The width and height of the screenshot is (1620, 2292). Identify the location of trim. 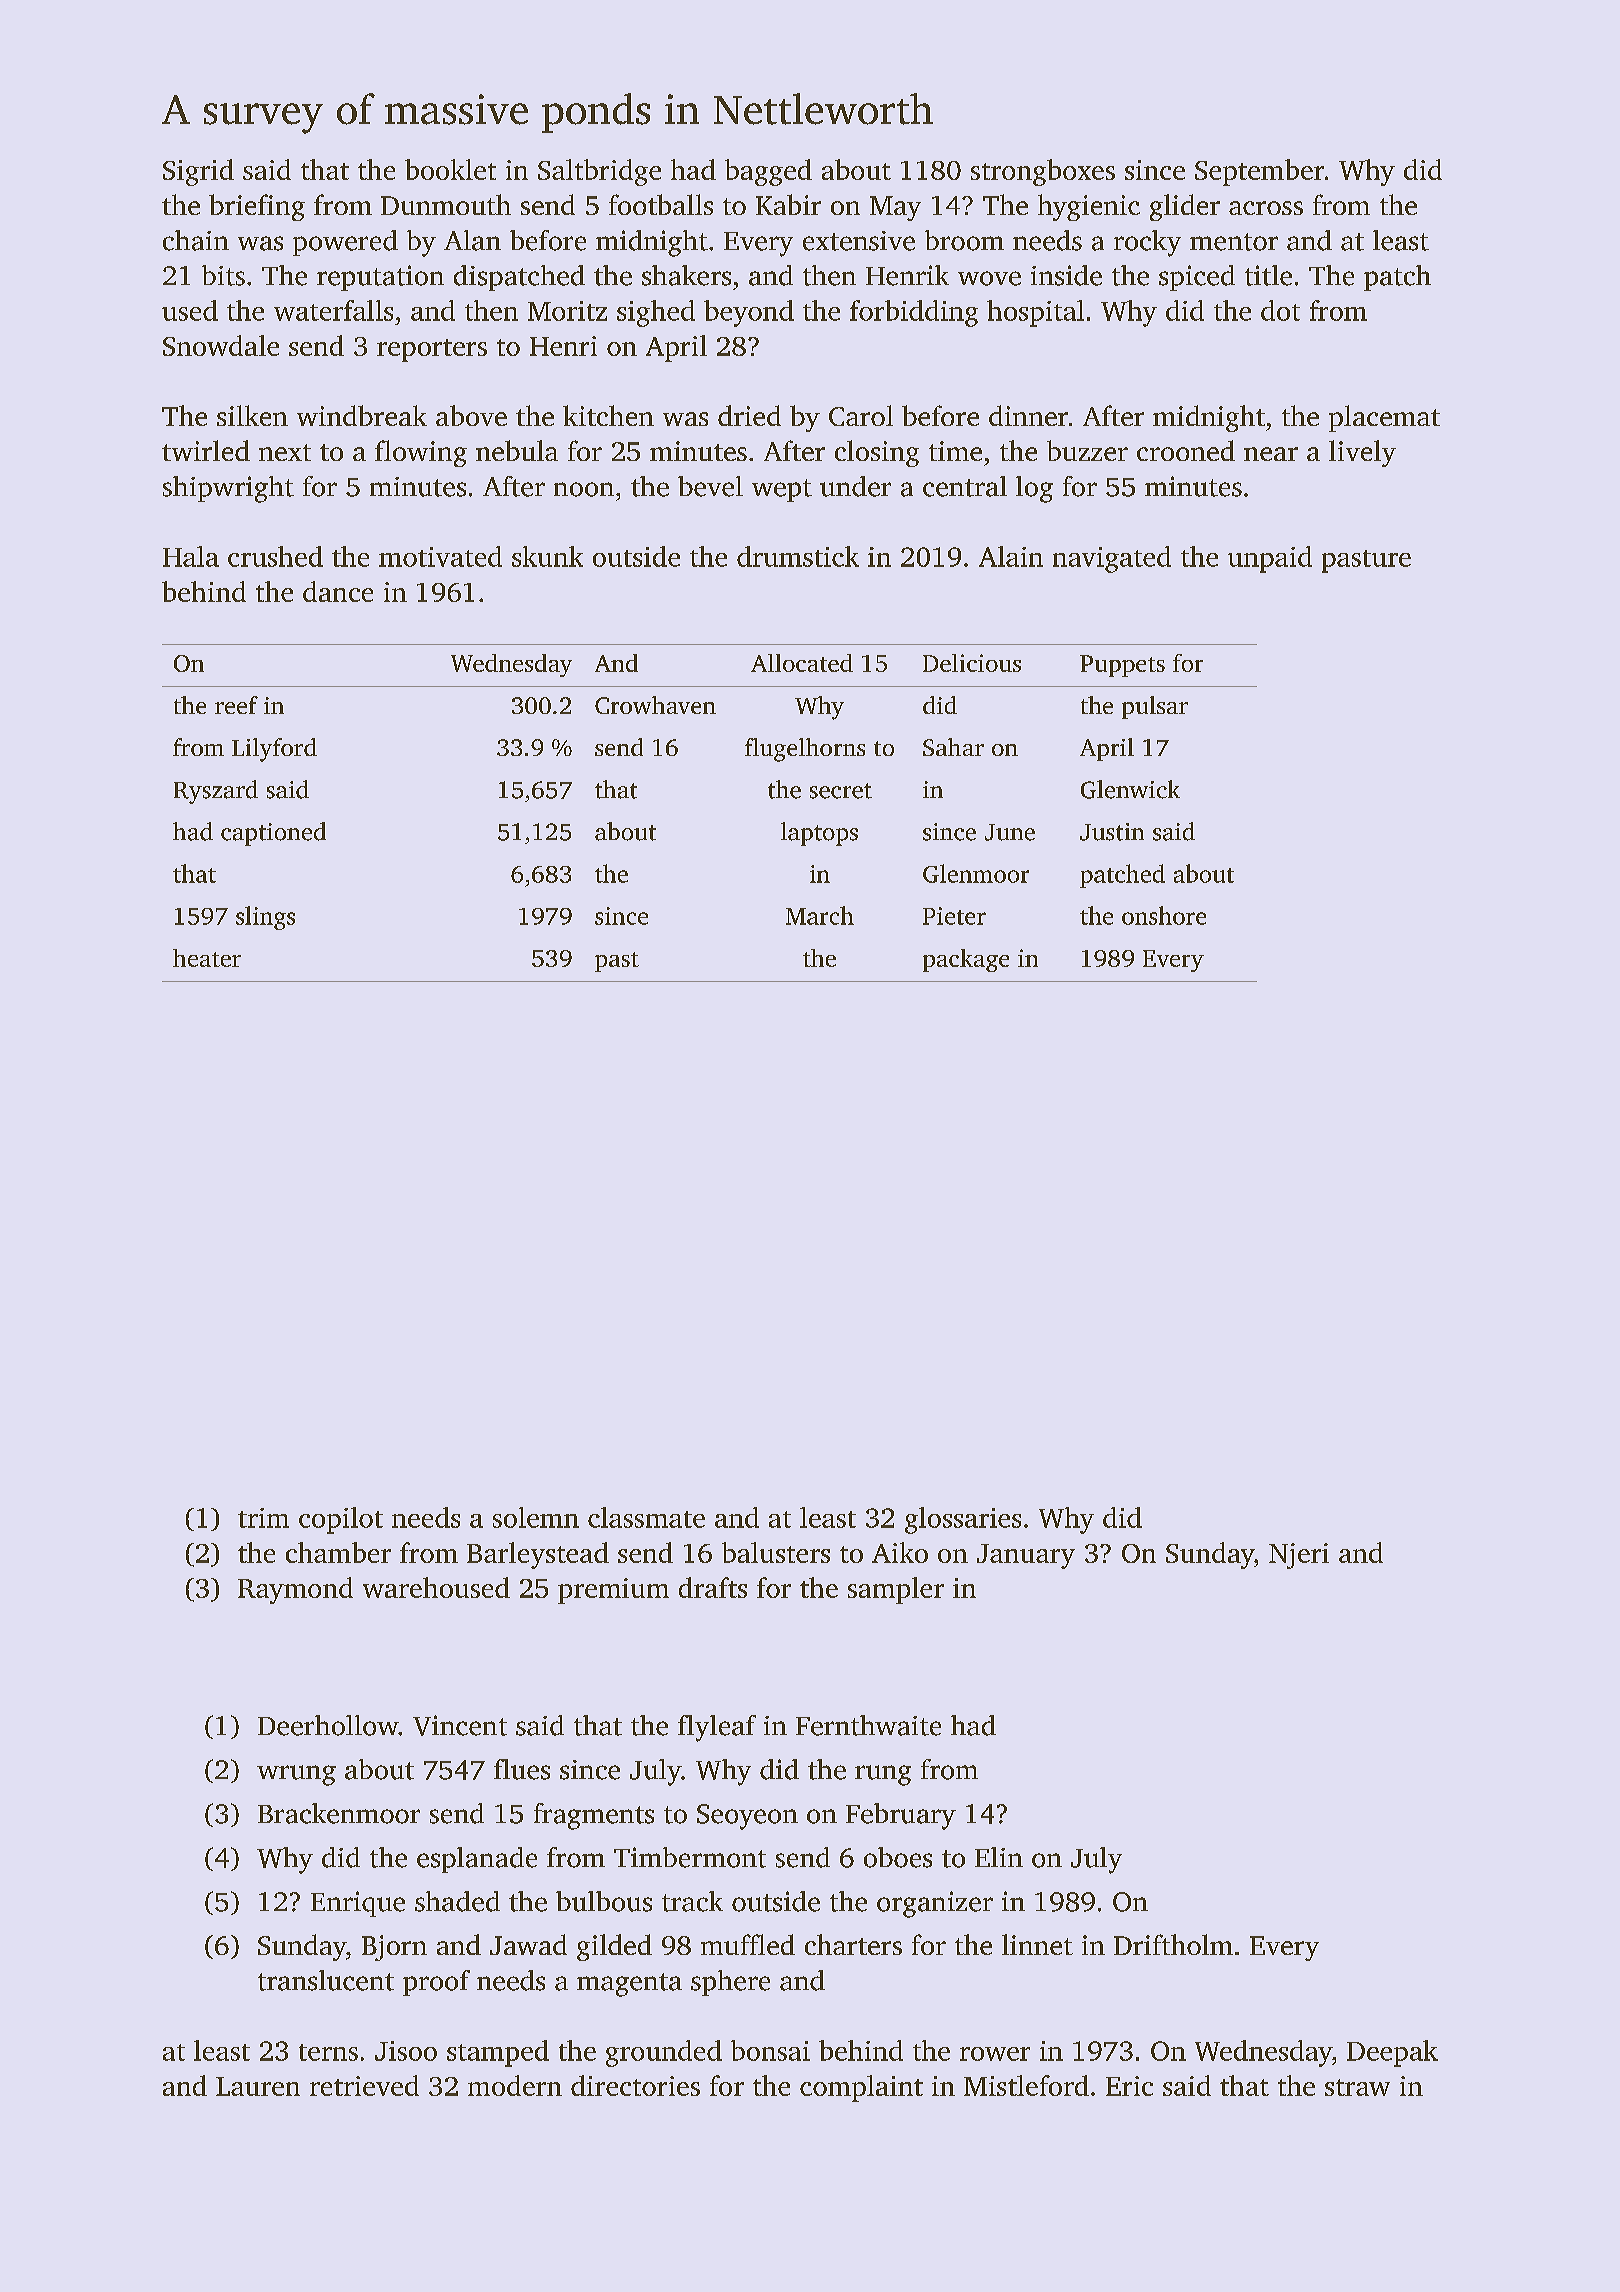
(263, 1518).
